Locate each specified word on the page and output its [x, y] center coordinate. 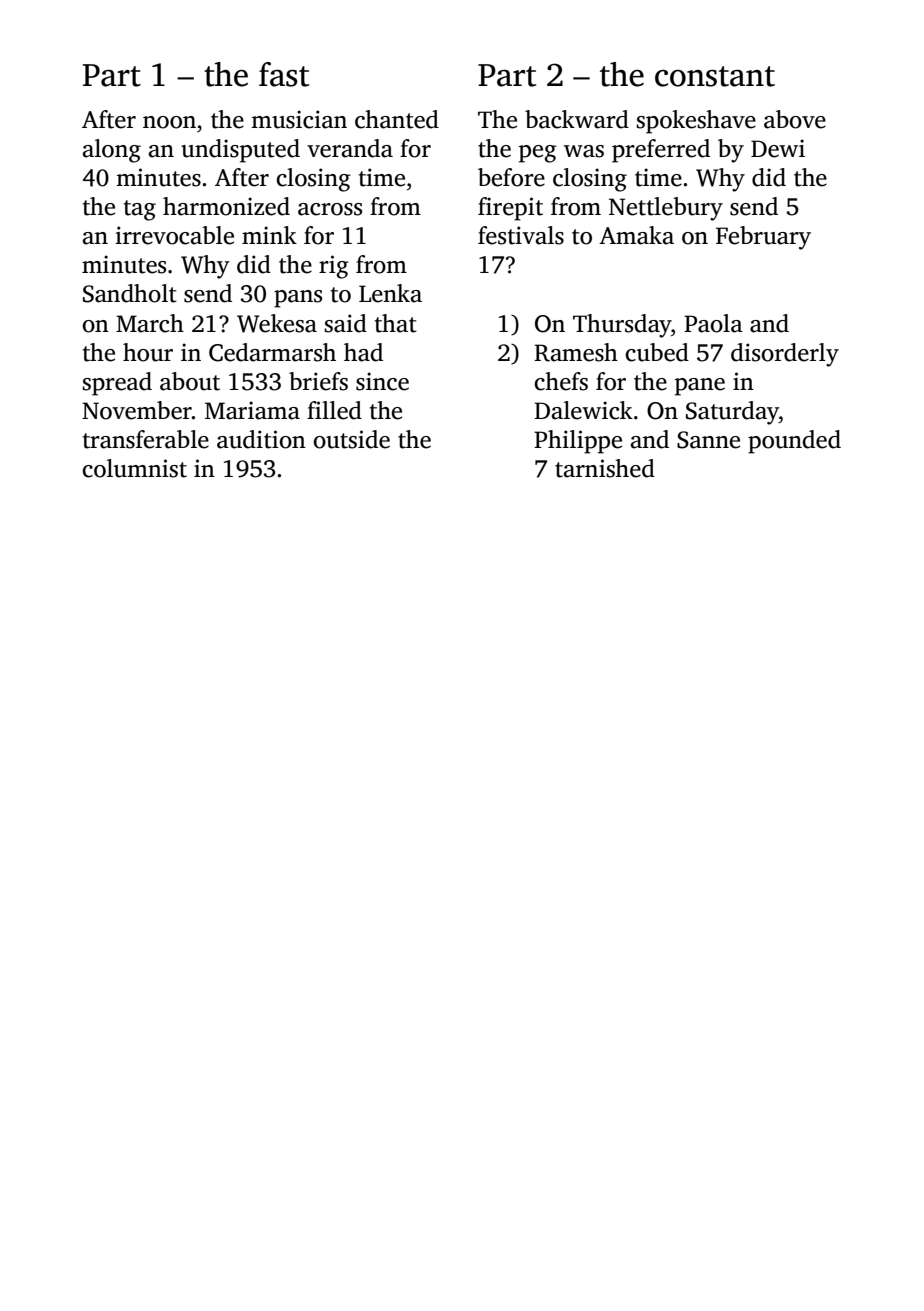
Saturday [732, 413]
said [345, 323]
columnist [134, 468]
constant [715, 76]
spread [117, 384]
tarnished [605, 468]
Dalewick [583, 410]
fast [284, 74]
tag [140, 210]
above [795, 119]
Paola [713, 323]
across [330, 209]
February [763, 238]
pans [298, 299]
